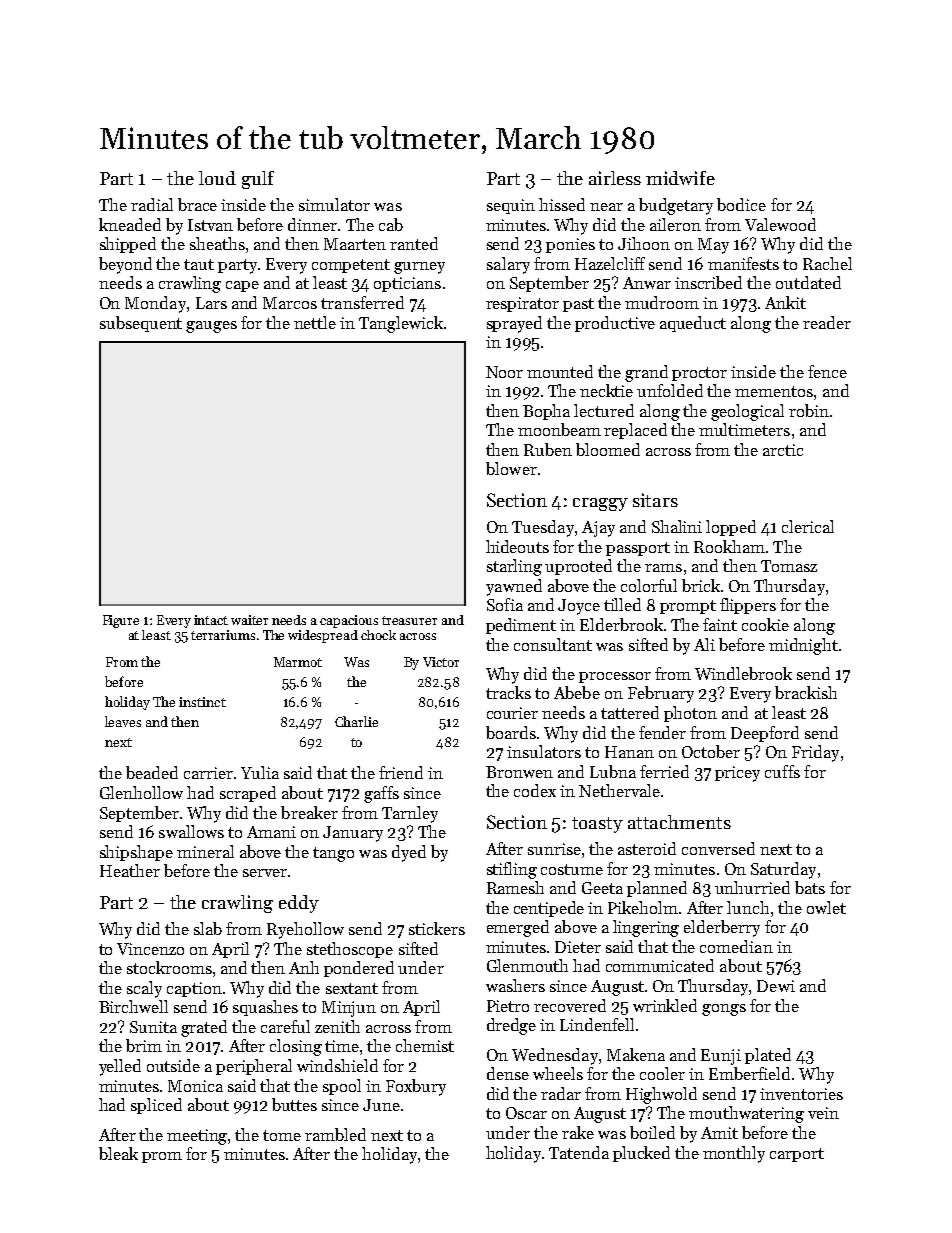  I want to click on planned, so click(657, 889).
